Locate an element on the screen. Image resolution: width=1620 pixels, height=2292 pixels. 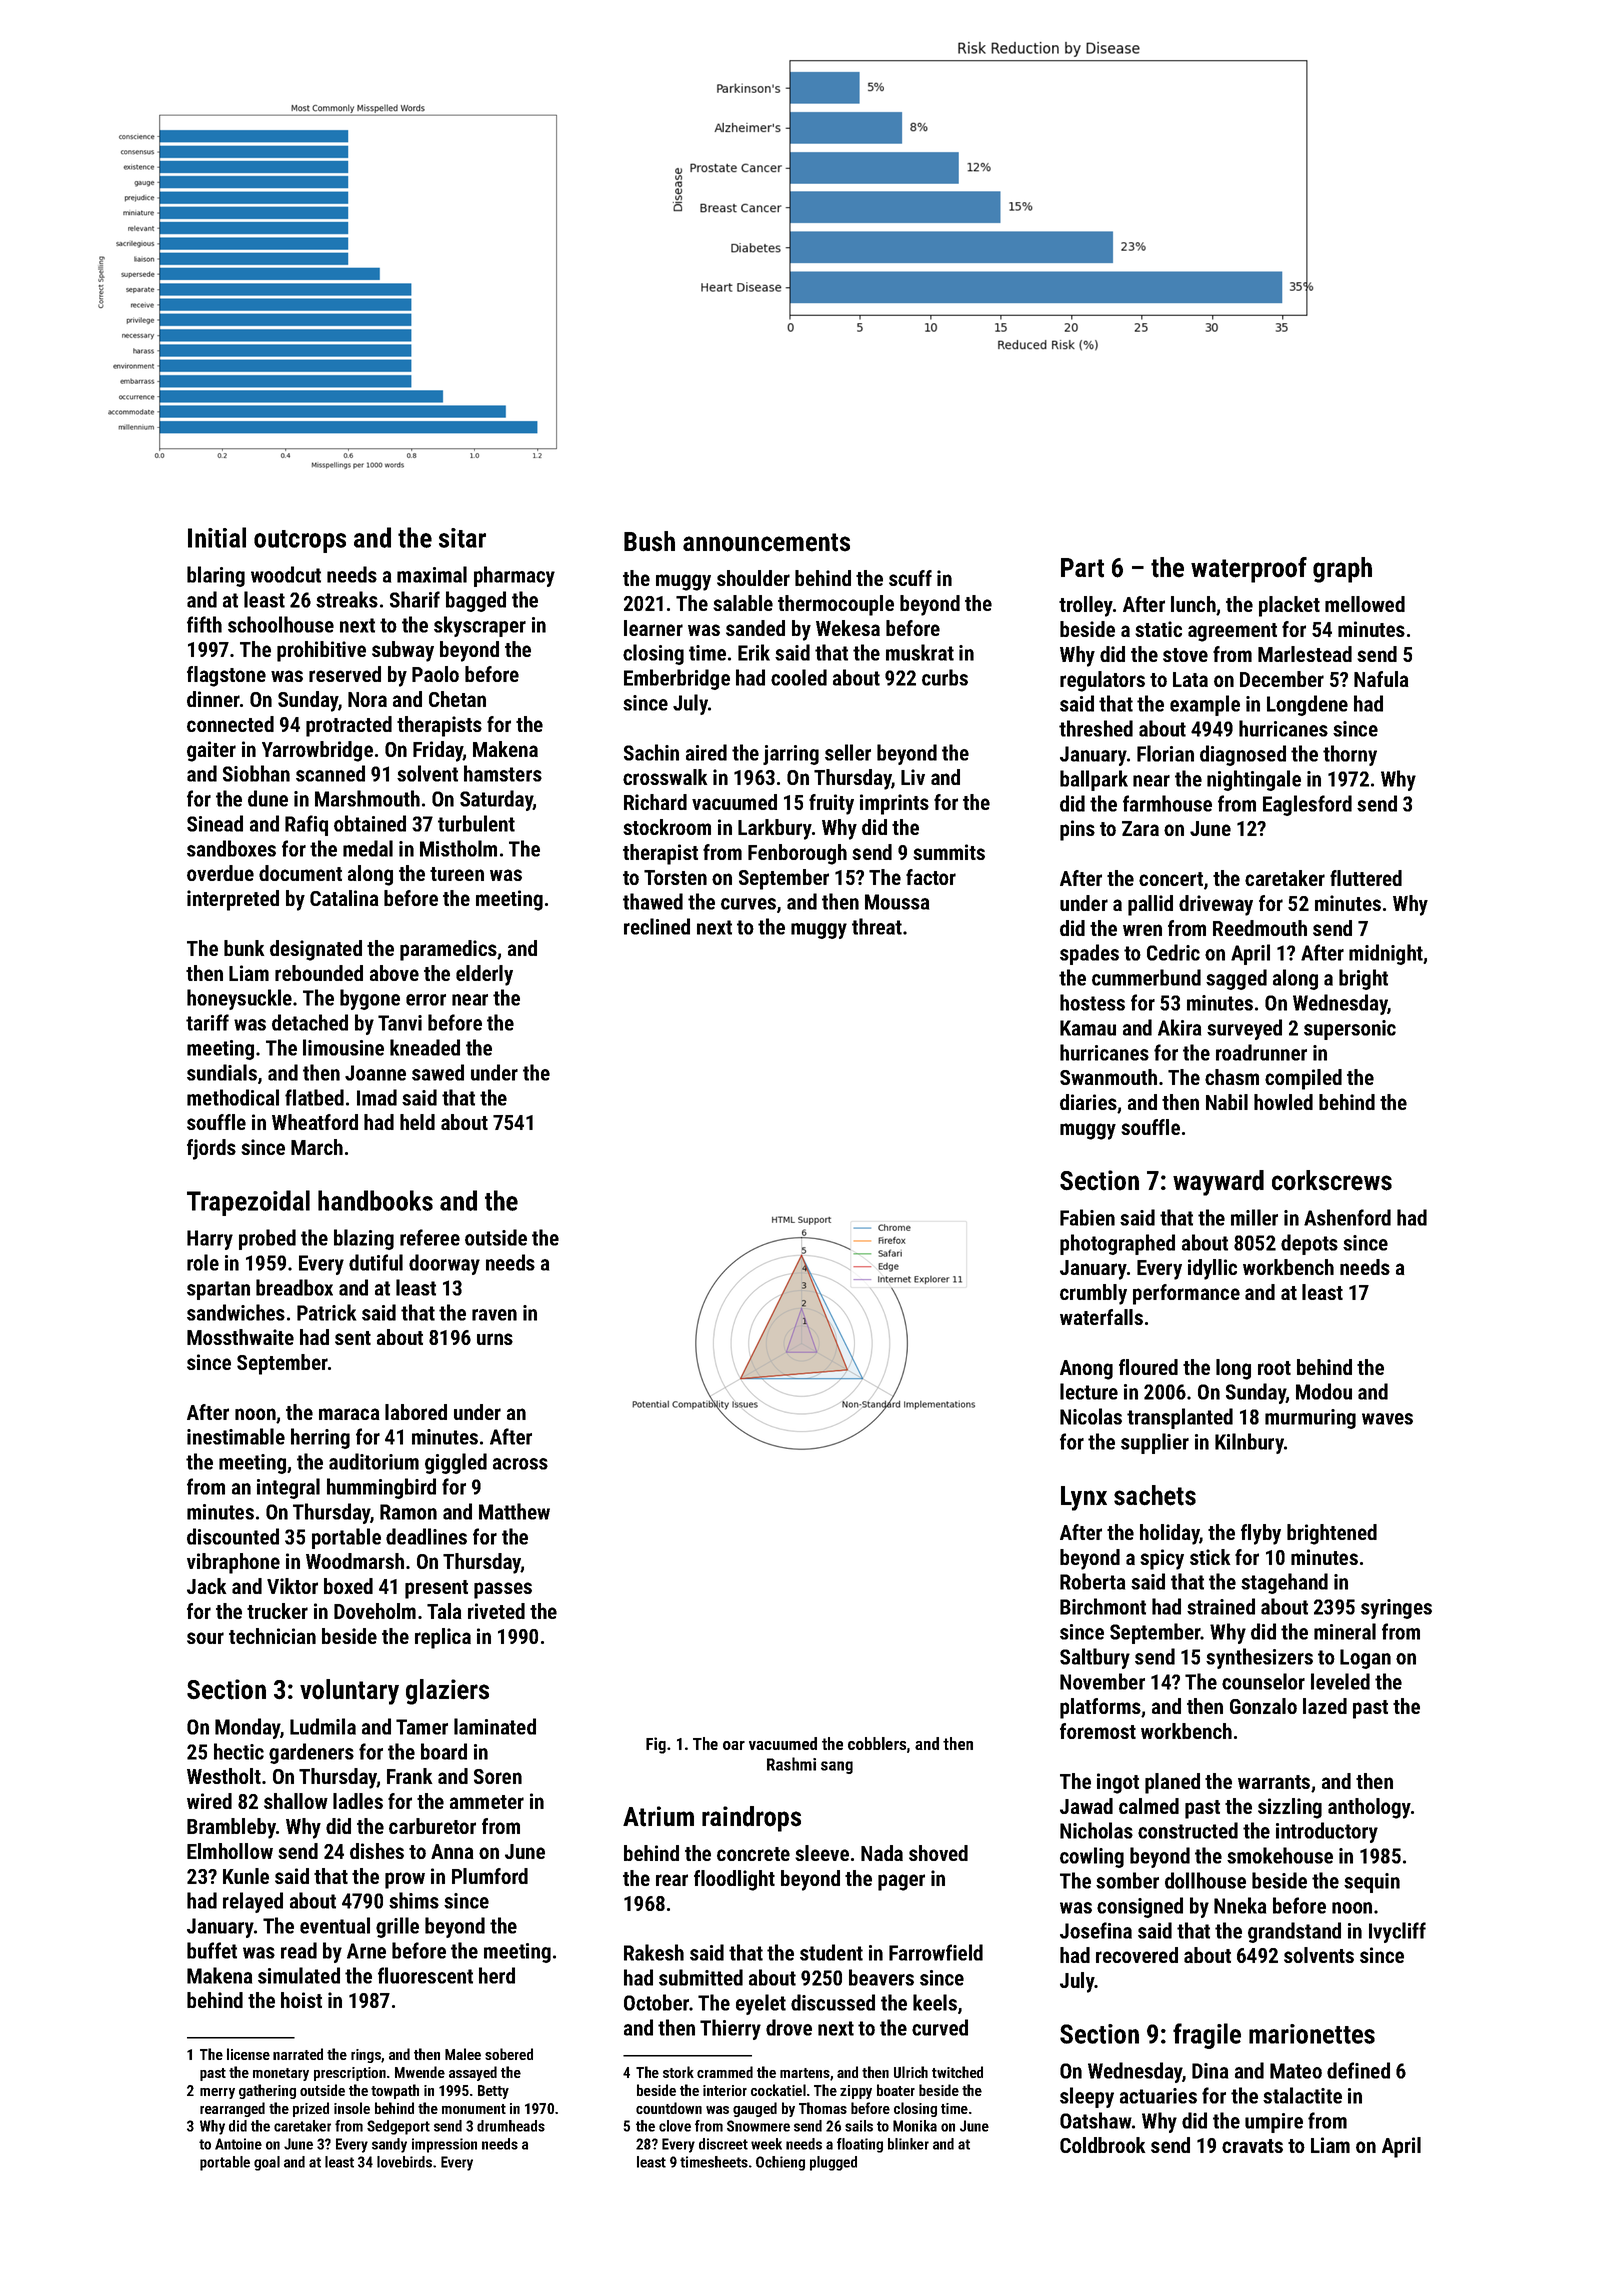
Matthew is located at coordinates (514, 1511).
